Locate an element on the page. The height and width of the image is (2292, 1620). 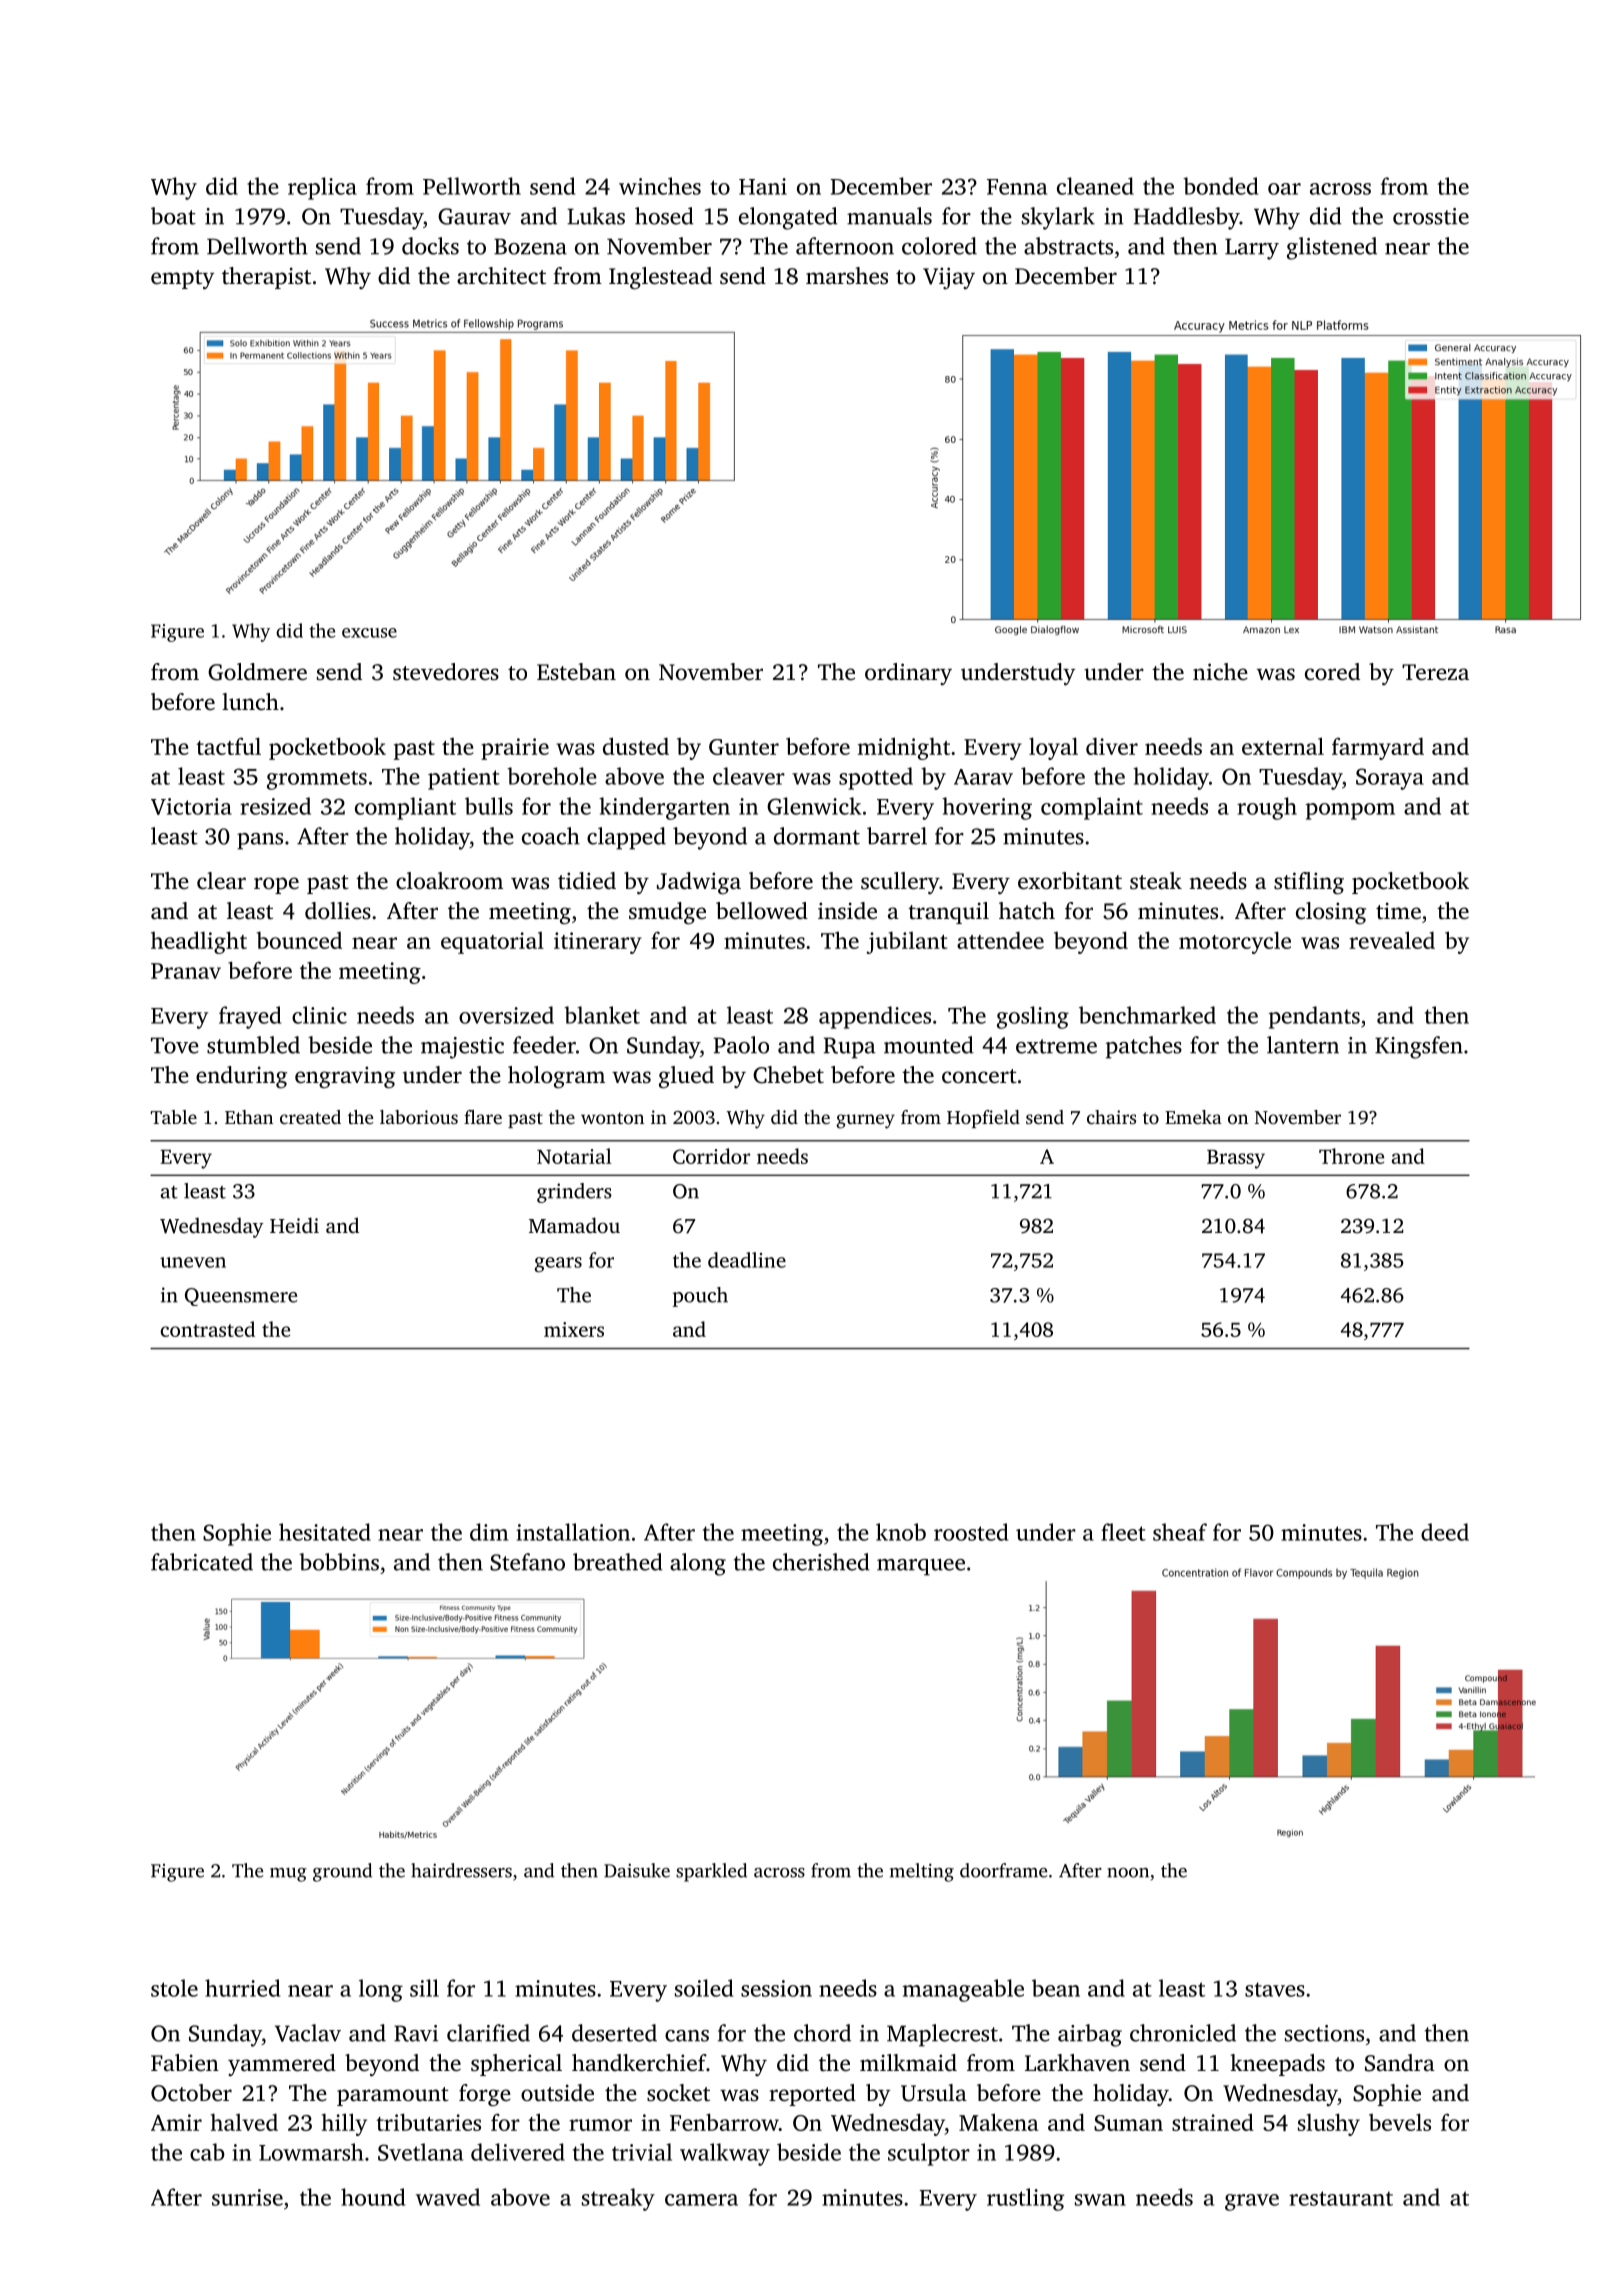
clarified is located at coordinates (488, 2033).
